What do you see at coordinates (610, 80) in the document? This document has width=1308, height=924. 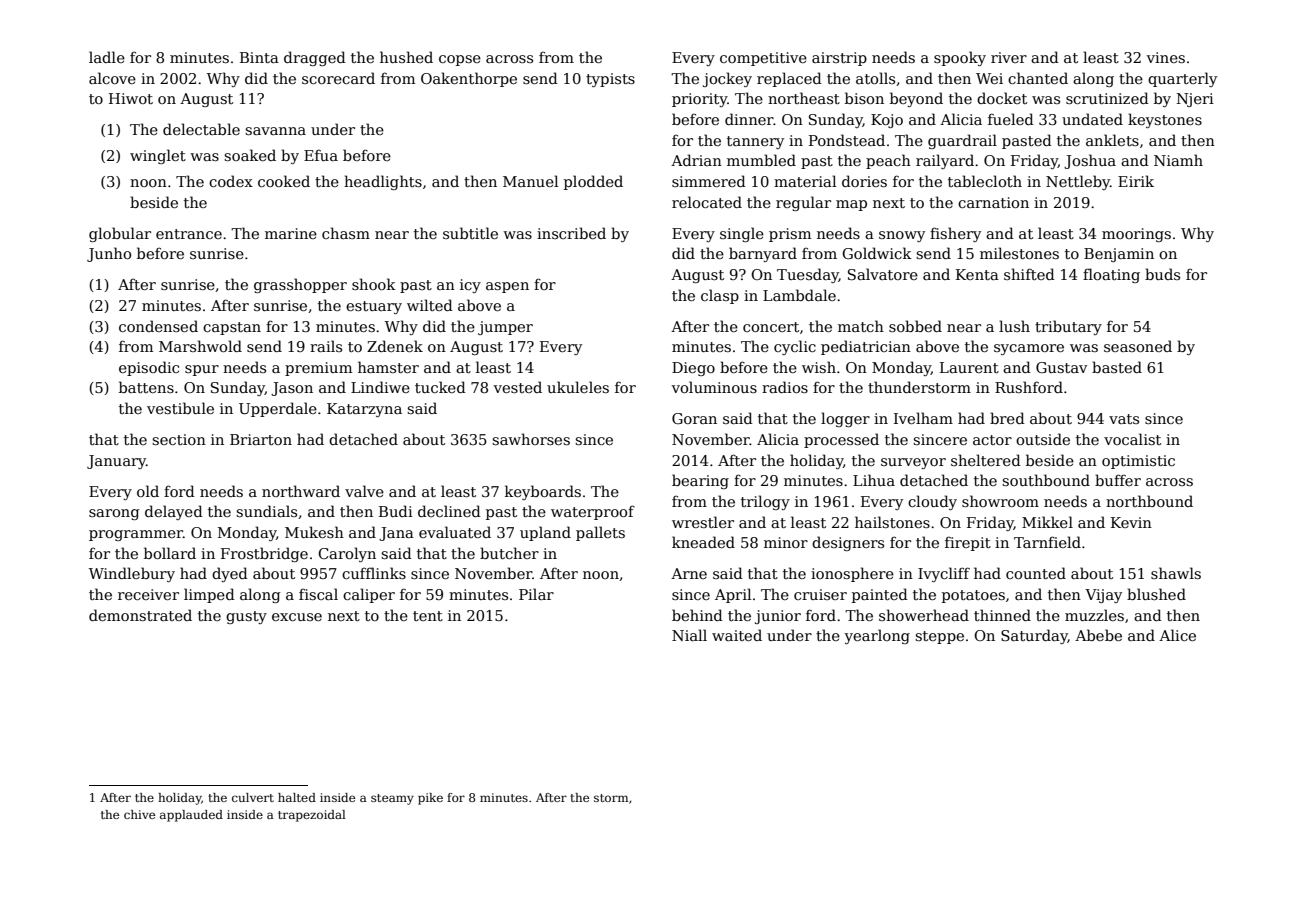 I see `typists` at bounding box center [610, 80].
